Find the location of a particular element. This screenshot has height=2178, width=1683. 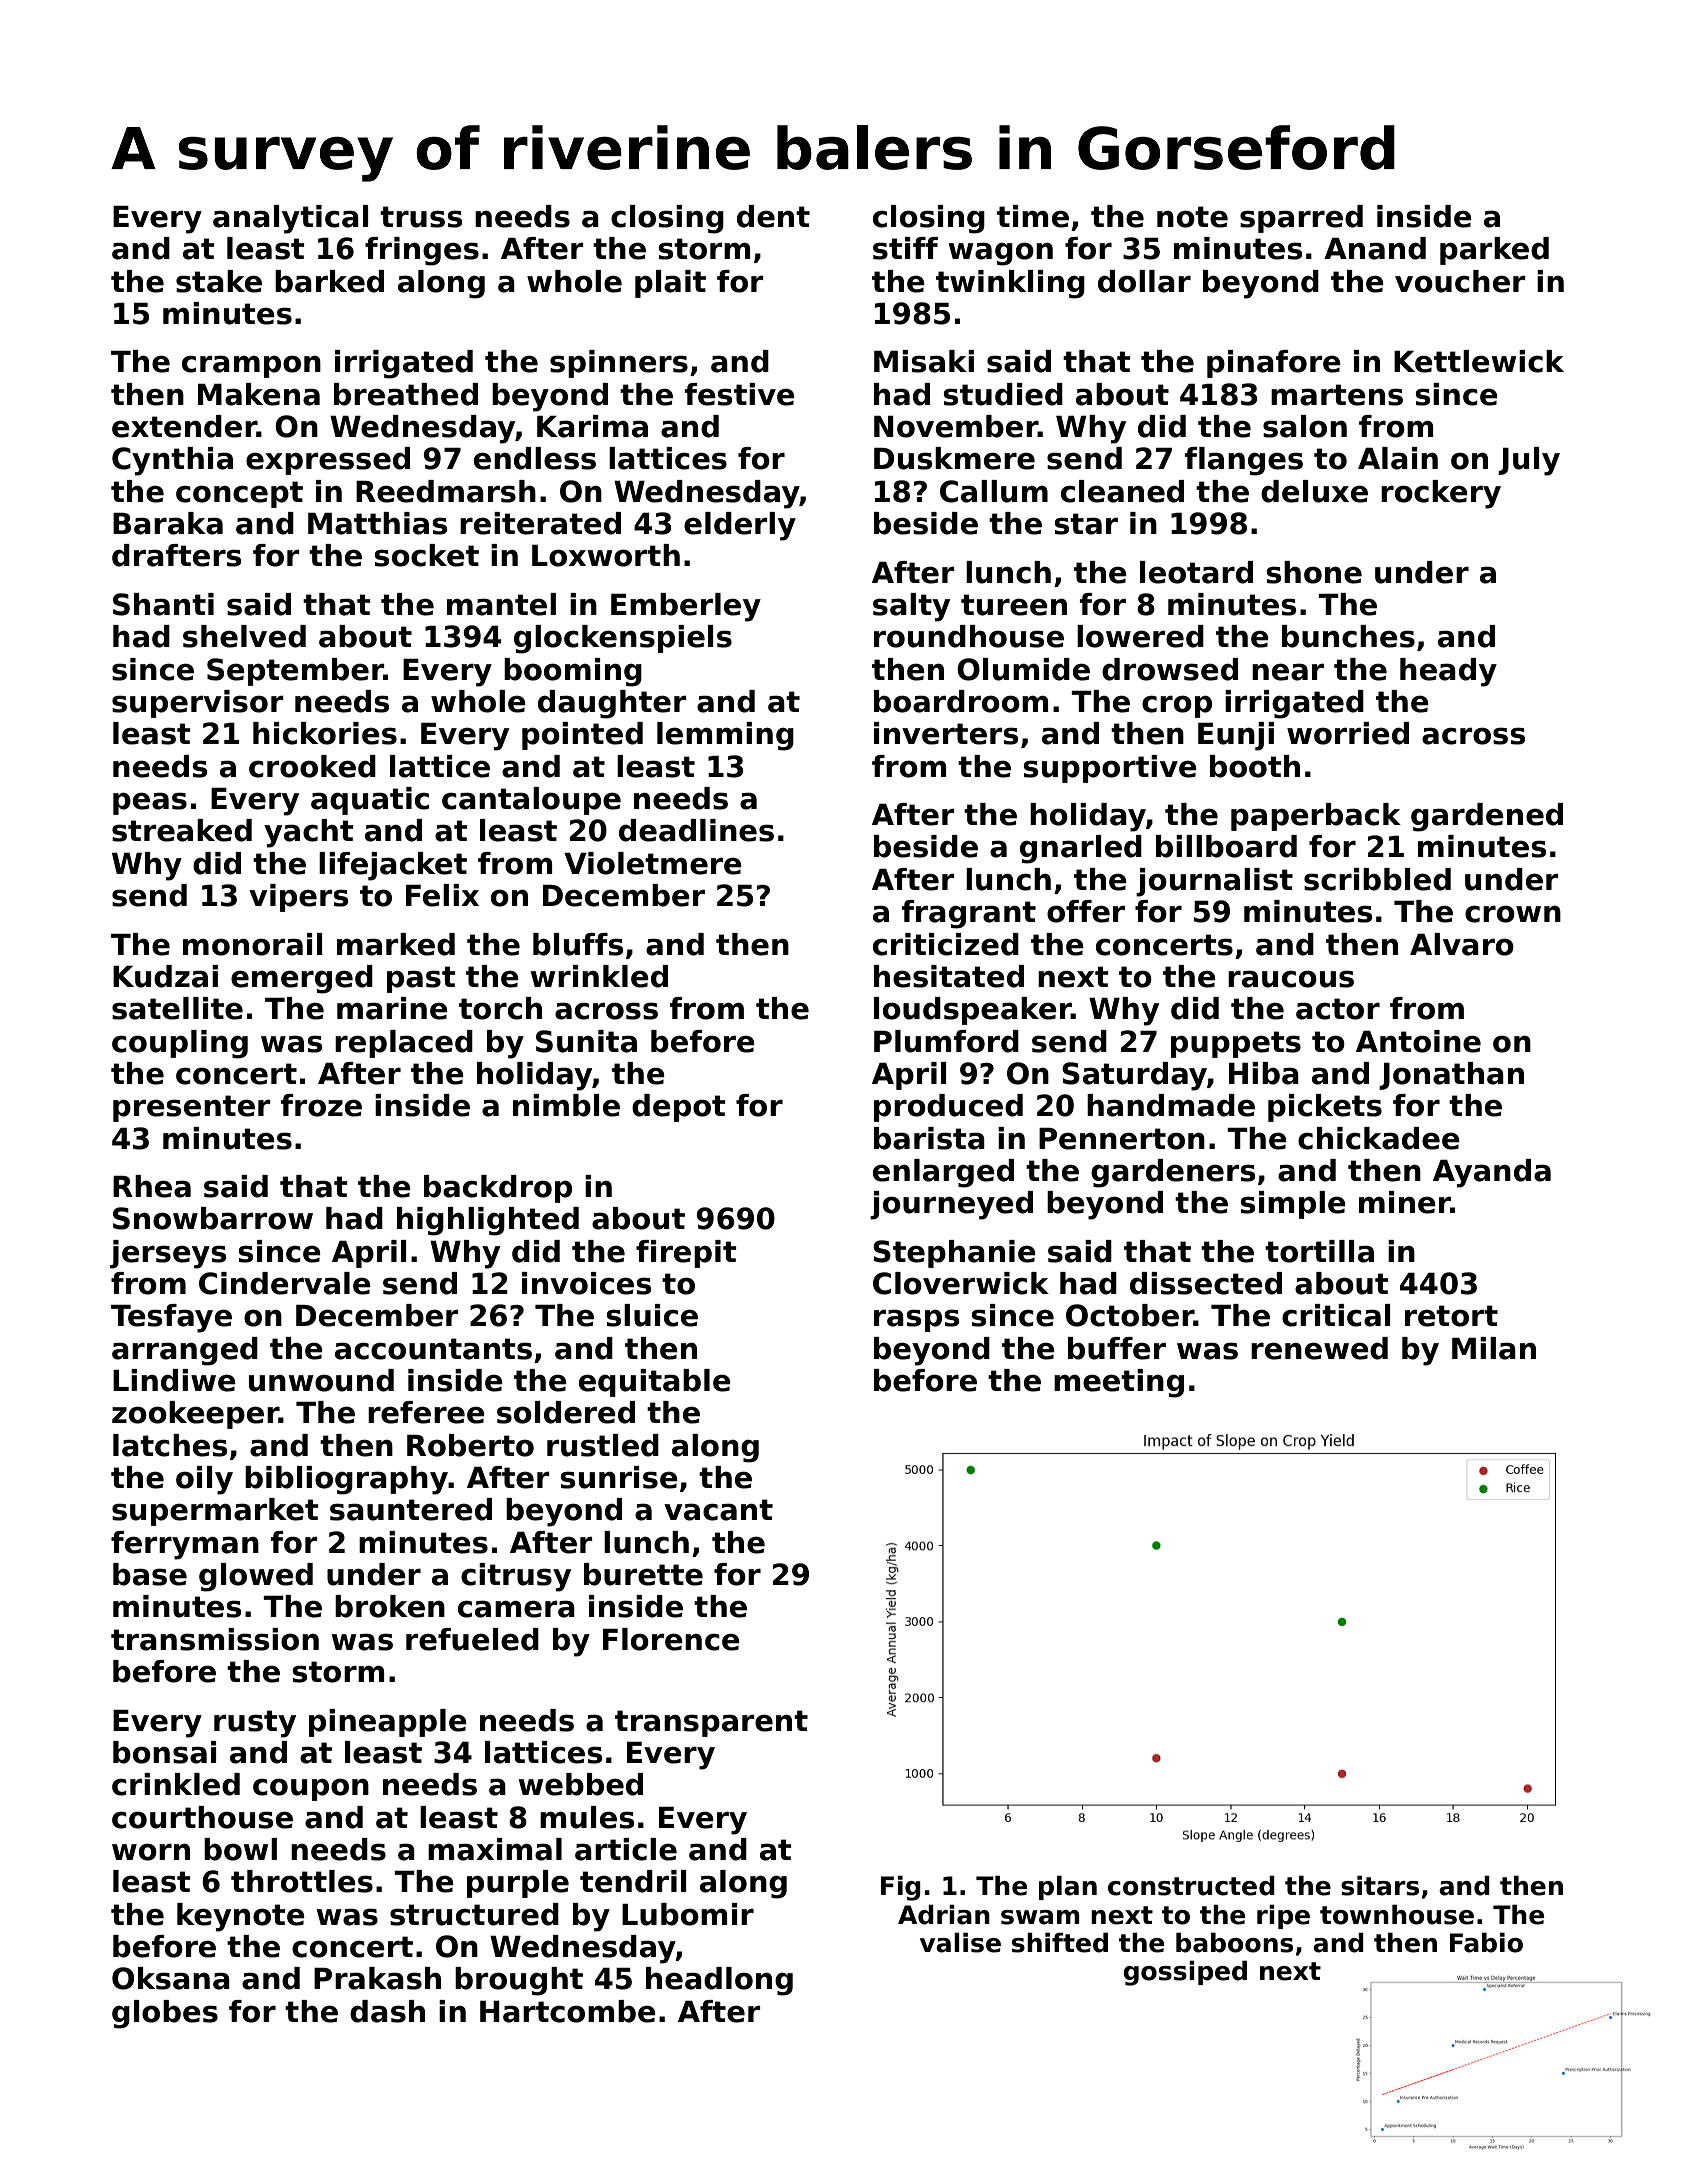

backdrop is located at coordinates (498, 1189).
